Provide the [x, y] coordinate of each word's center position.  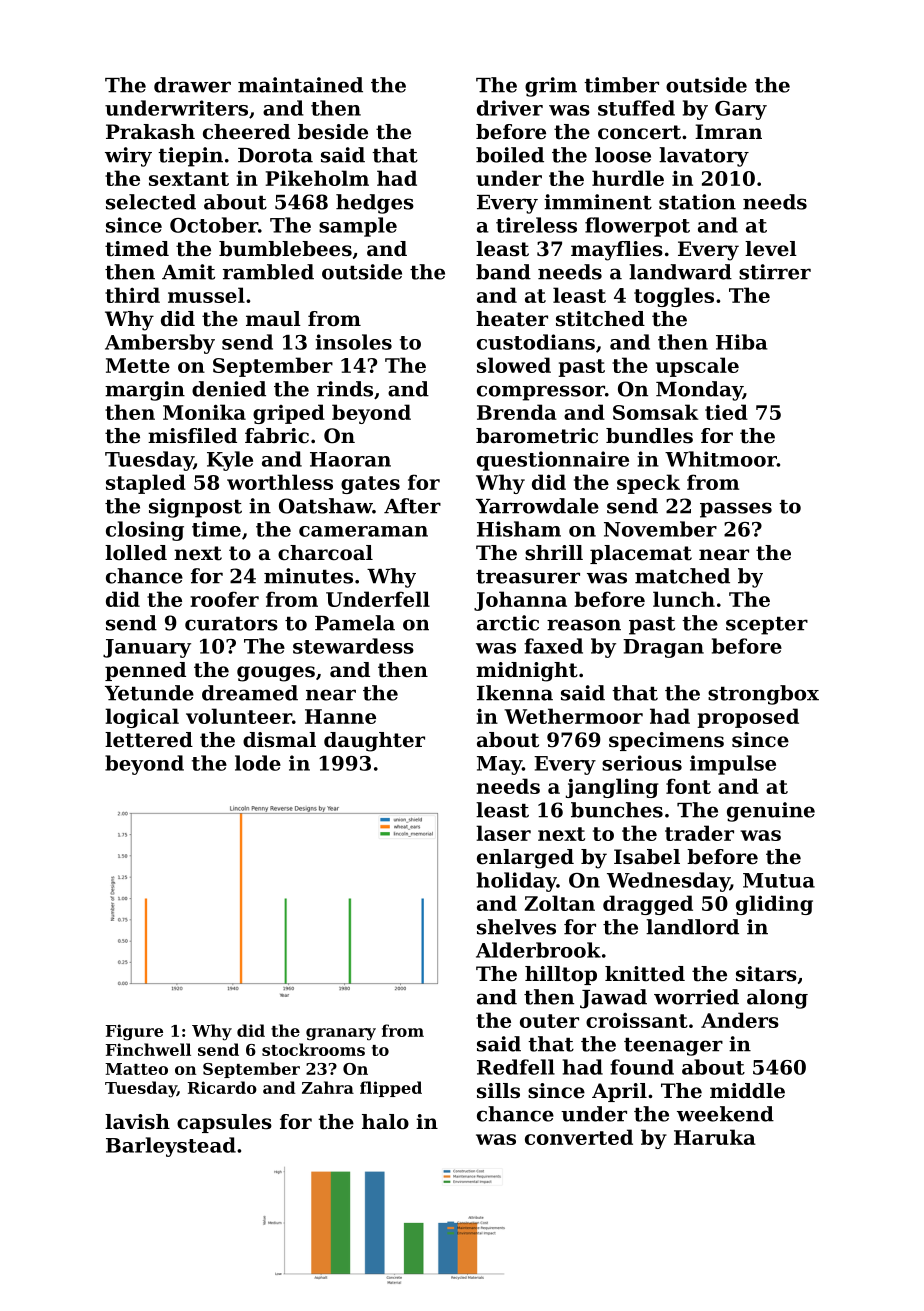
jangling [612, 788]
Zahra [328, 1087]
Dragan [663, 648]
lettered [149, 740]
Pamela [355, 623]
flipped [391, 1089]
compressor [541, 393]
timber [621, 85]
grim [551, 87]
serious [642, 763]
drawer [192, 85]
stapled [146, 484]
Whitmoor [721, 459]
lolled [136, 553]
